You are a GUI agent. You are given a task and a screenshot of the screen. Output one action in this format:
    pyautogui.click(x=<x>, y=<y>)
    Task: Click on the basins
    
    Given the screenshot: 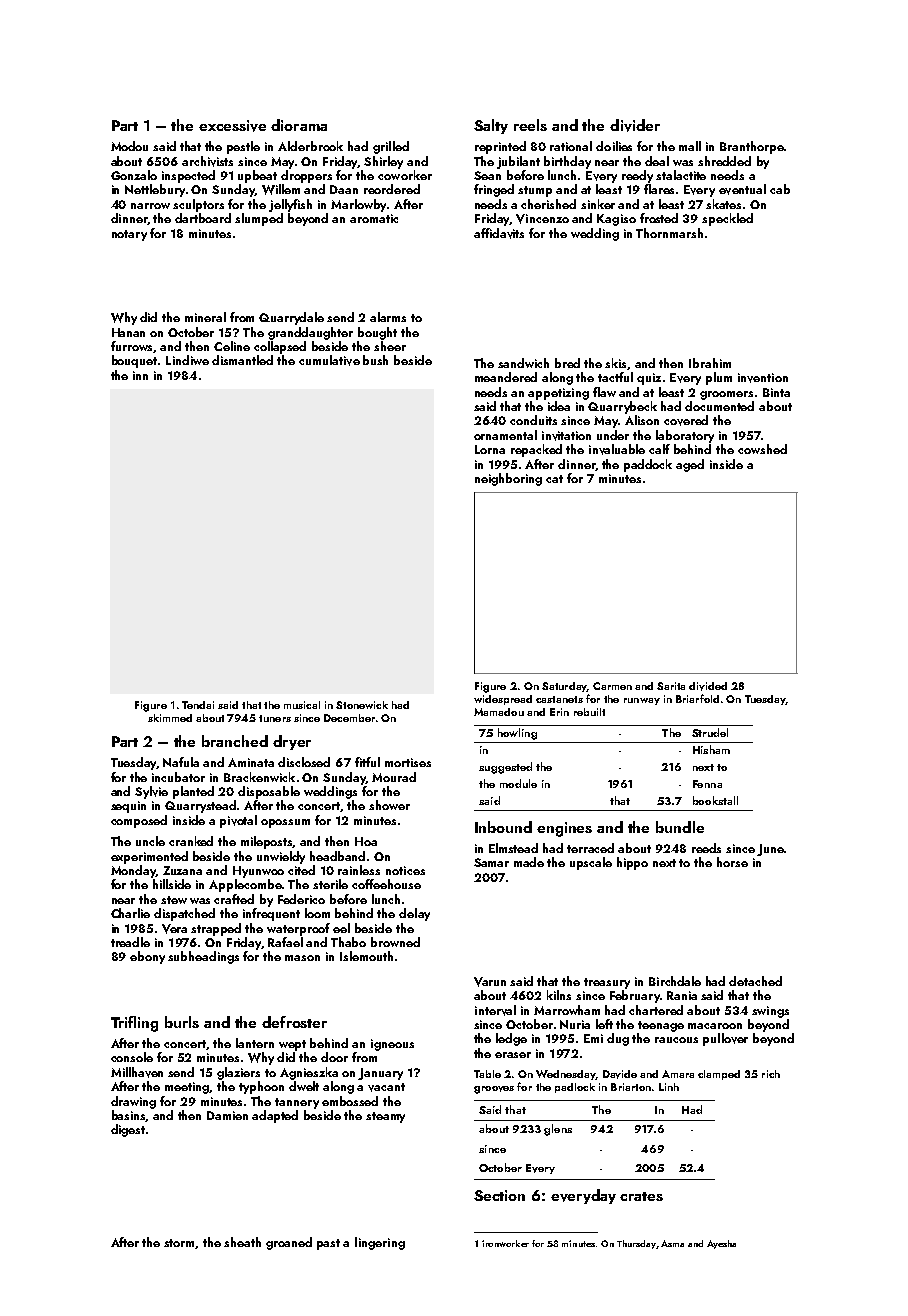 What is the action you would take?
    pyautogui.click(x=129, y=1116)
